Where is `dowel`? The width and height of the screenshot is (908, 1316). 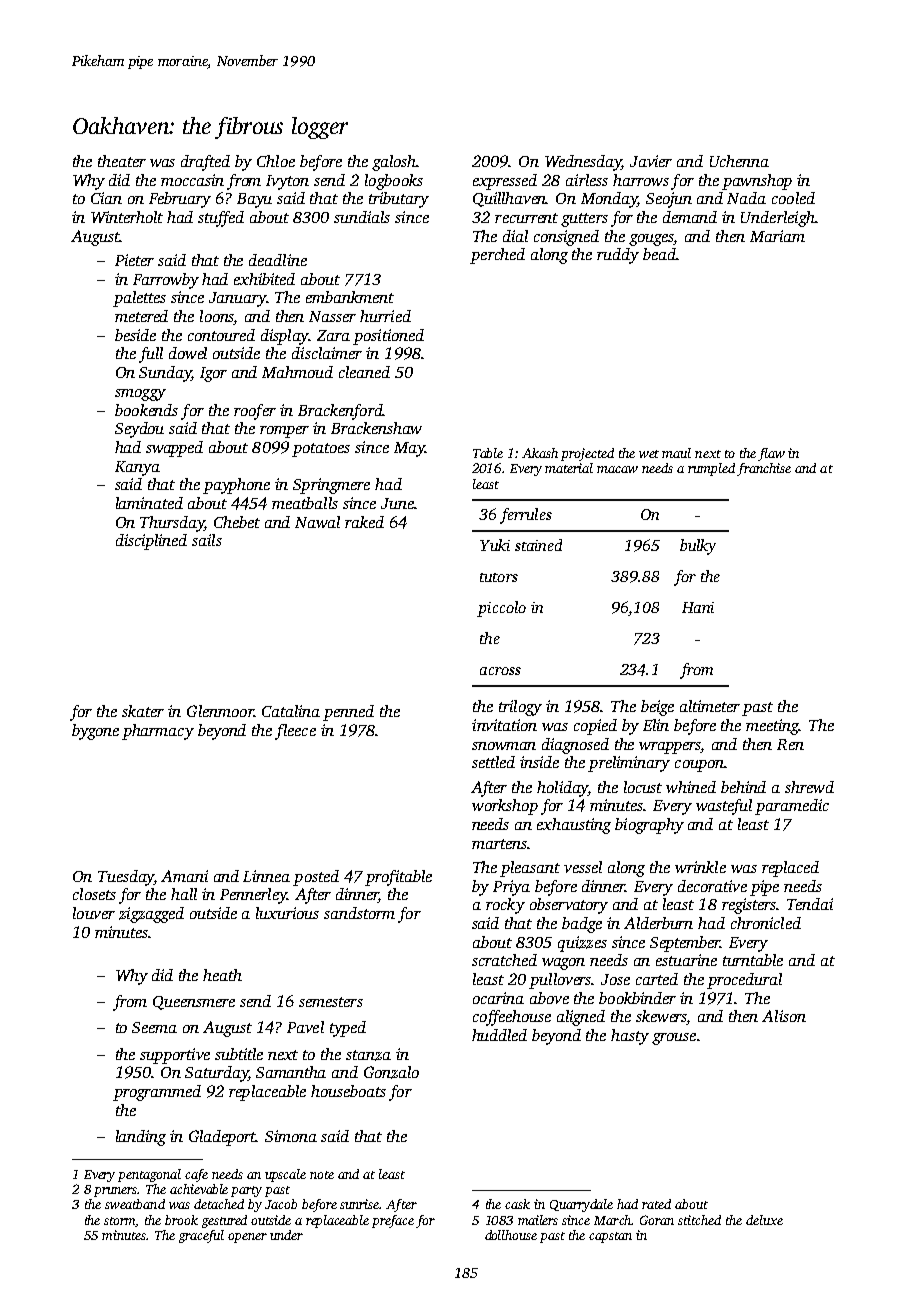
dowel is located at coordinates (188, 353).
